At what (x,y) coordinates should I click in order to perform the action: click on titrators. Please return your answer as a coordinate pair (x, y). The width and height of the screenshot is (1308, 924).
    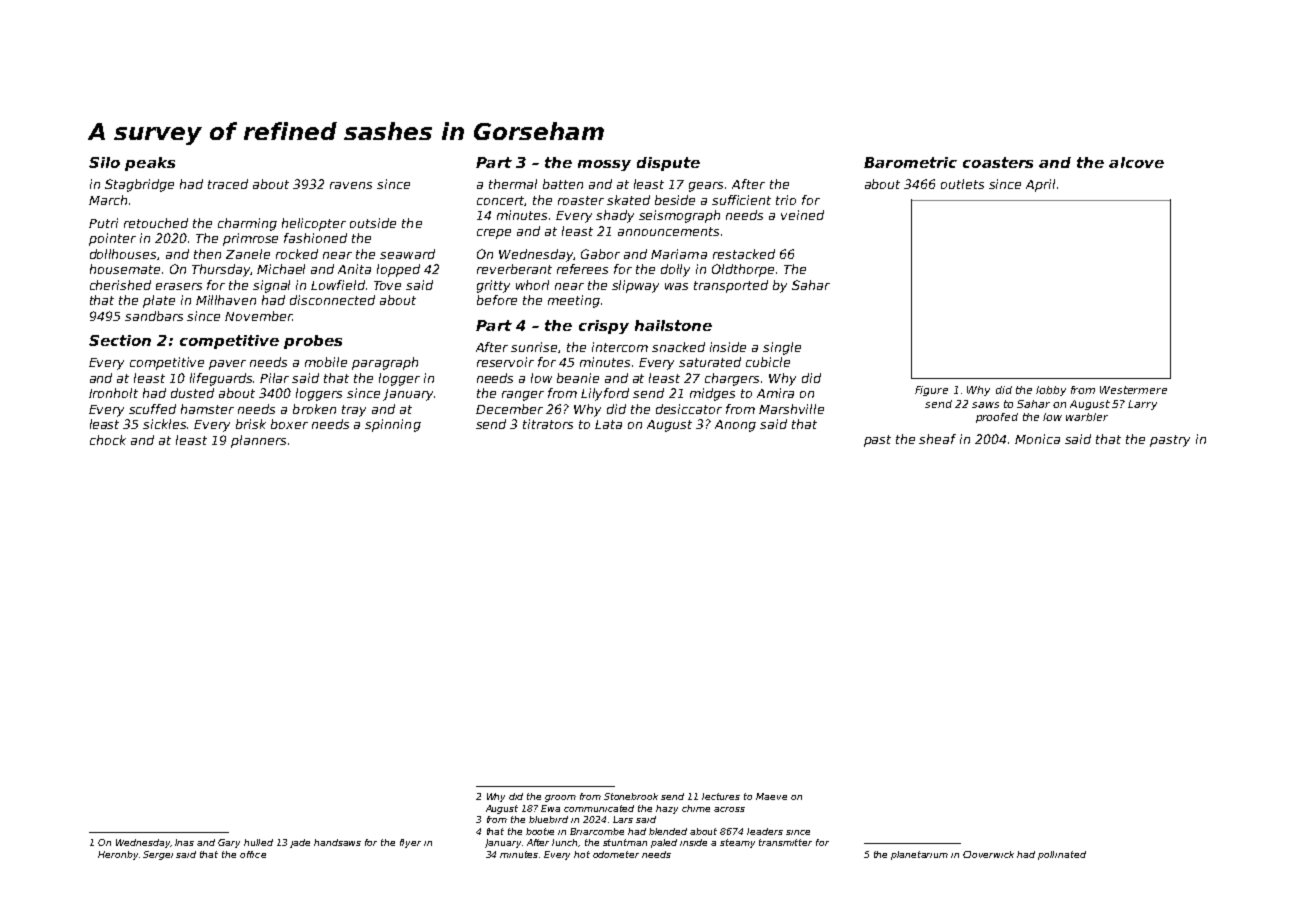
    Looking at the image, I should click on (548, 424).
